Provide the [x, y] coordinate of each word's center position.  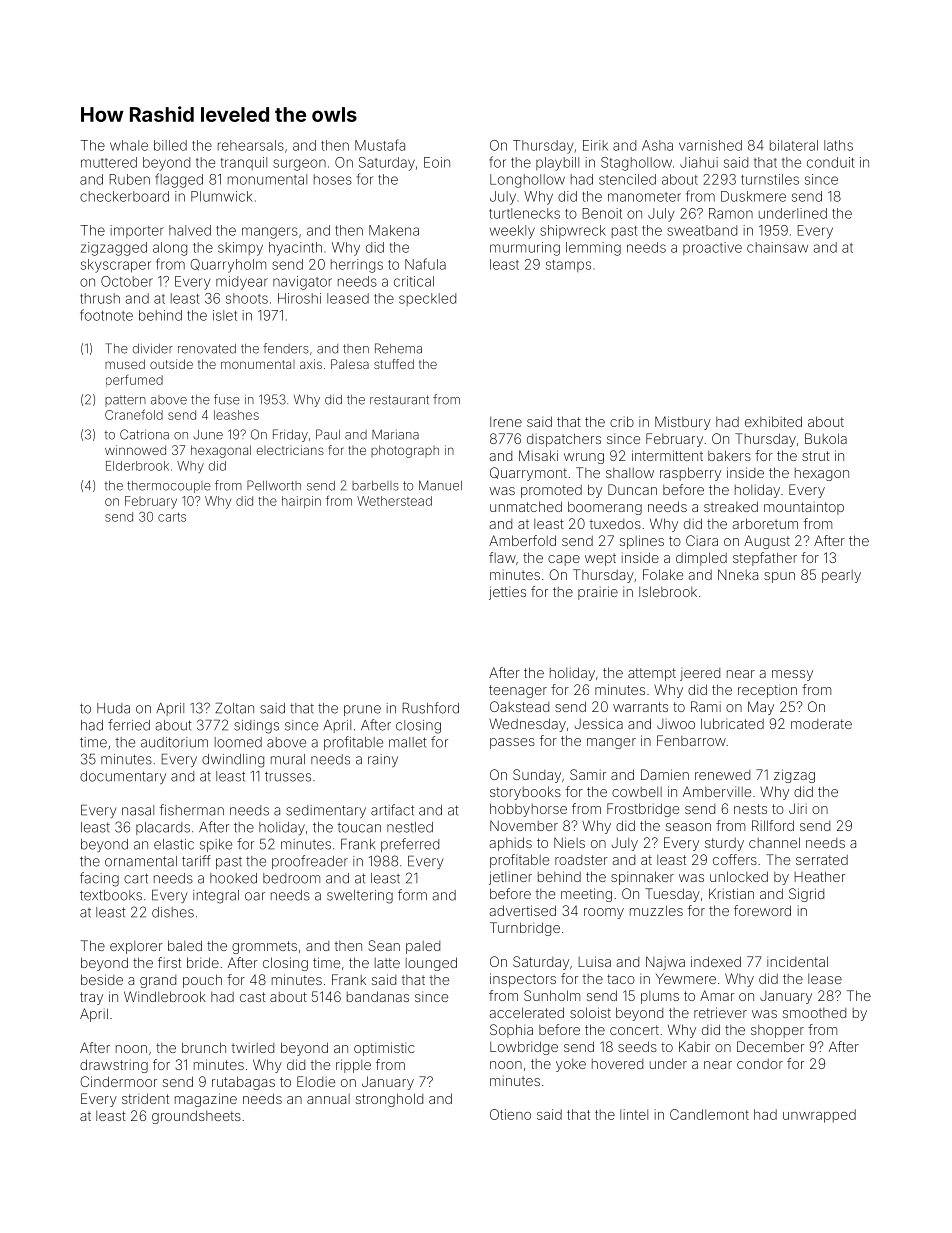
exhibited [773, 421]
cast [253, 997]
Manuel [440, 485]
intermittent [667, 455]
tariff [196, 861]
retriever [720, 1012]
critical [414, 281]
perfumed [134, 381]
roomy [604, 913]
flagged [179, 180]
